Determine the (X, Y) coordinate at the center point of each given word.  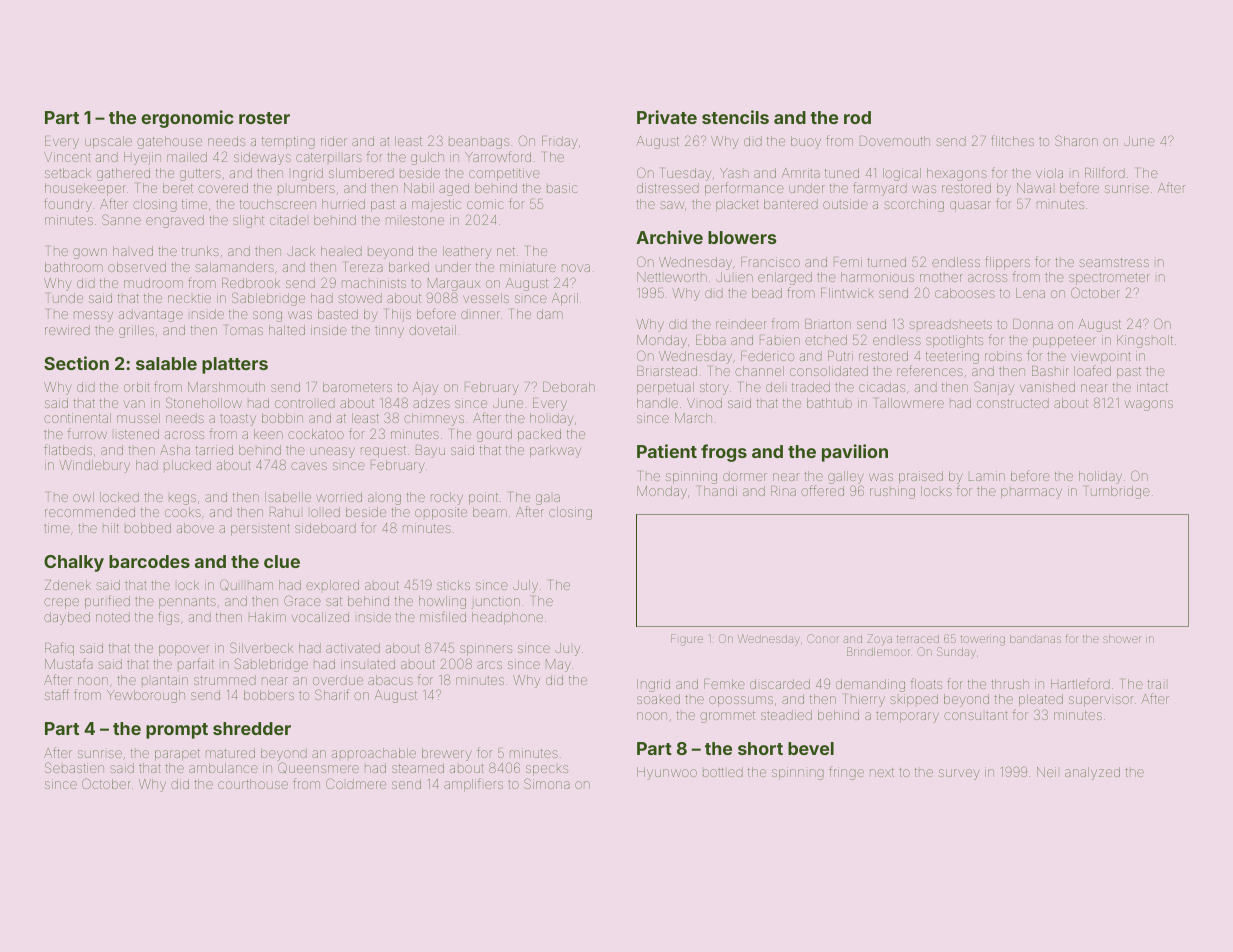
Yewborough (146, 696)
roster (264, 118)
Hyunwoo (667, 773)
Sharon (1076, 140)
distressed (668, 188)
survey (959, 774)
